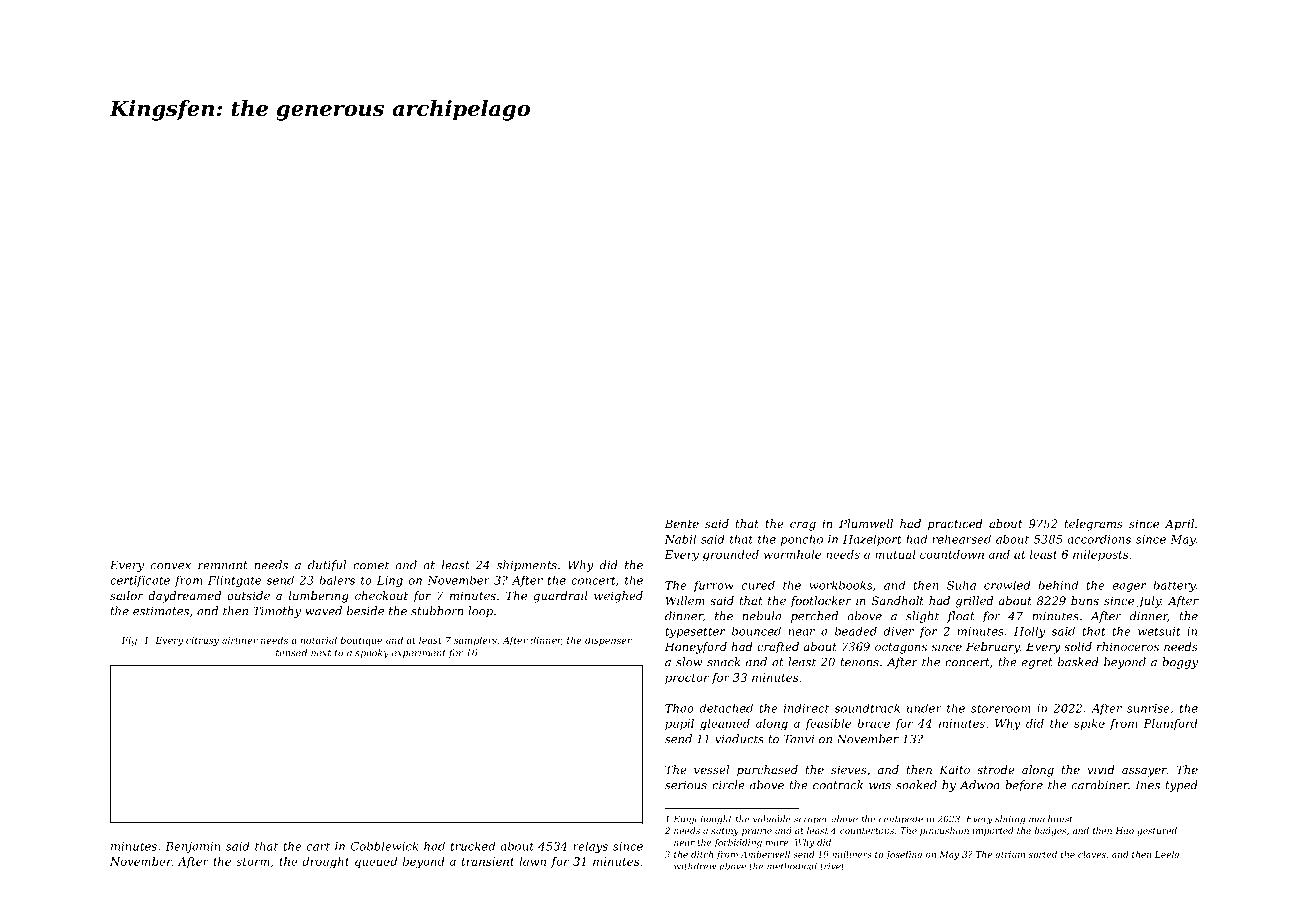  What do you see at coordinates (325, 863) in the screenshot?
I see `drought` at bounding box center [325, 863].
